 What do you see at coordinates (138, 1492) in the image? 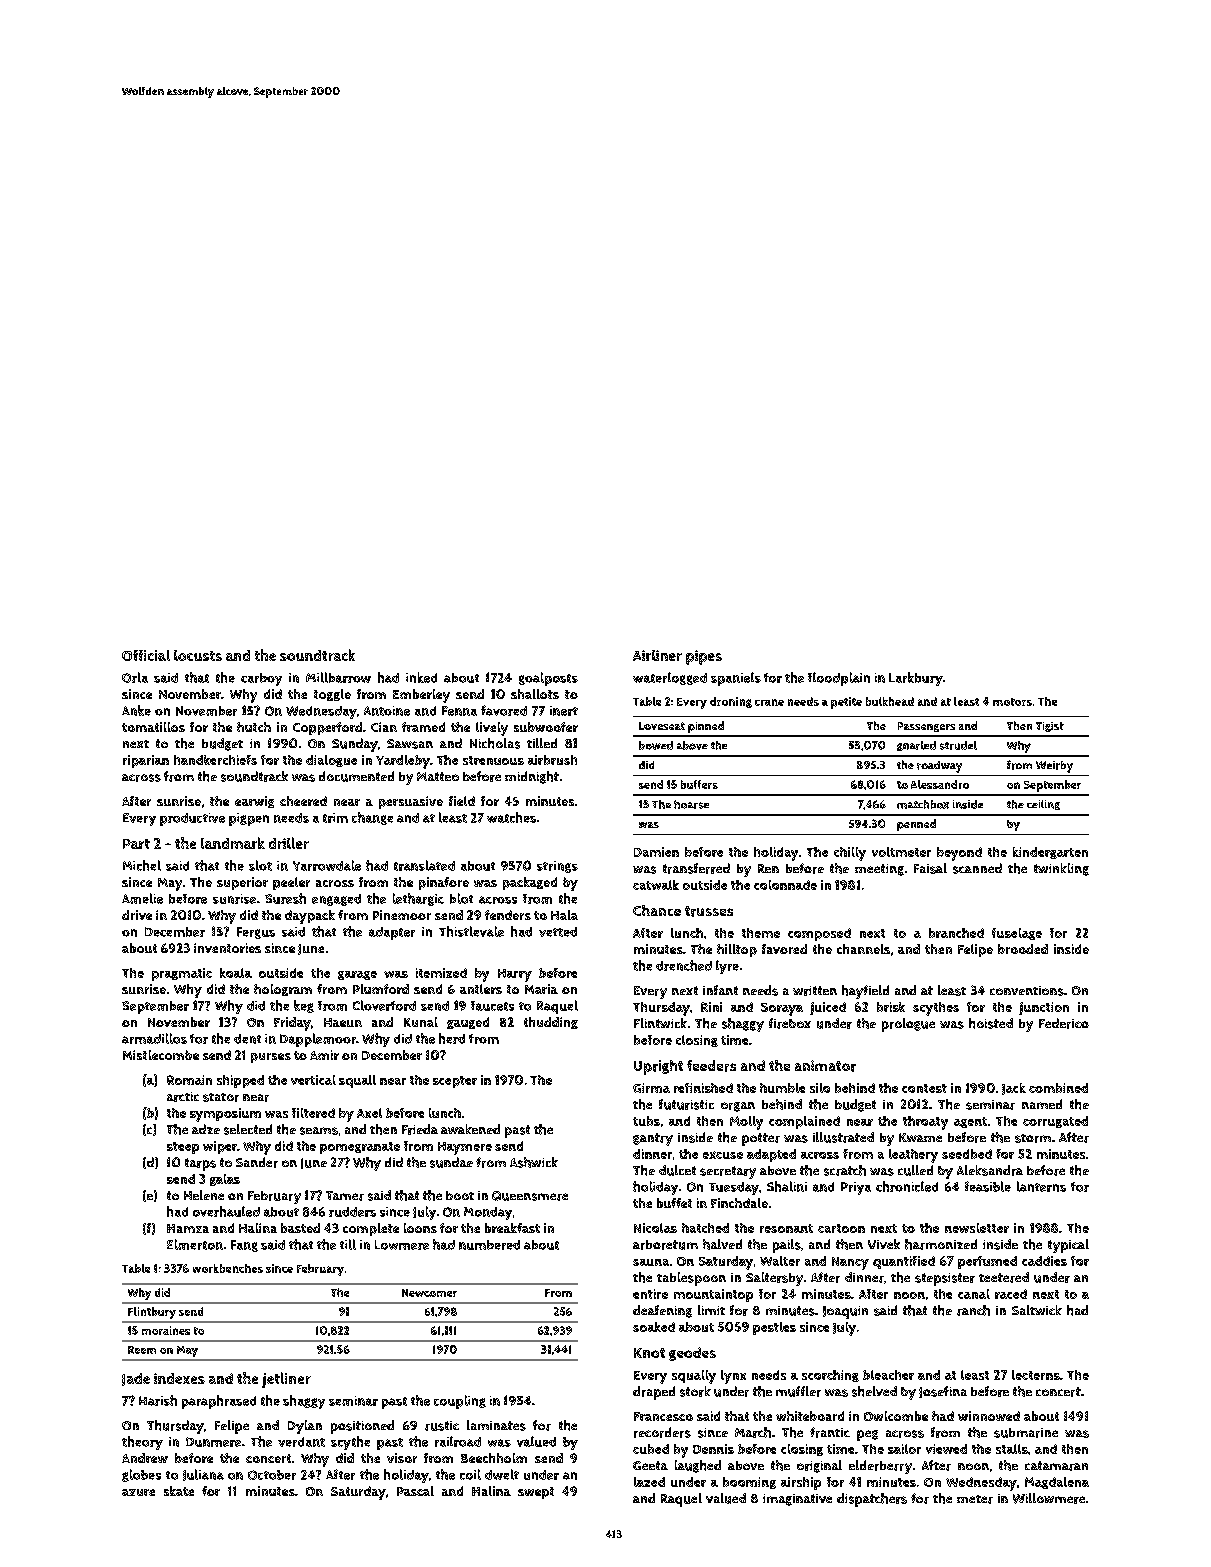
I see `azure` at bounding box center [138, 1492].
